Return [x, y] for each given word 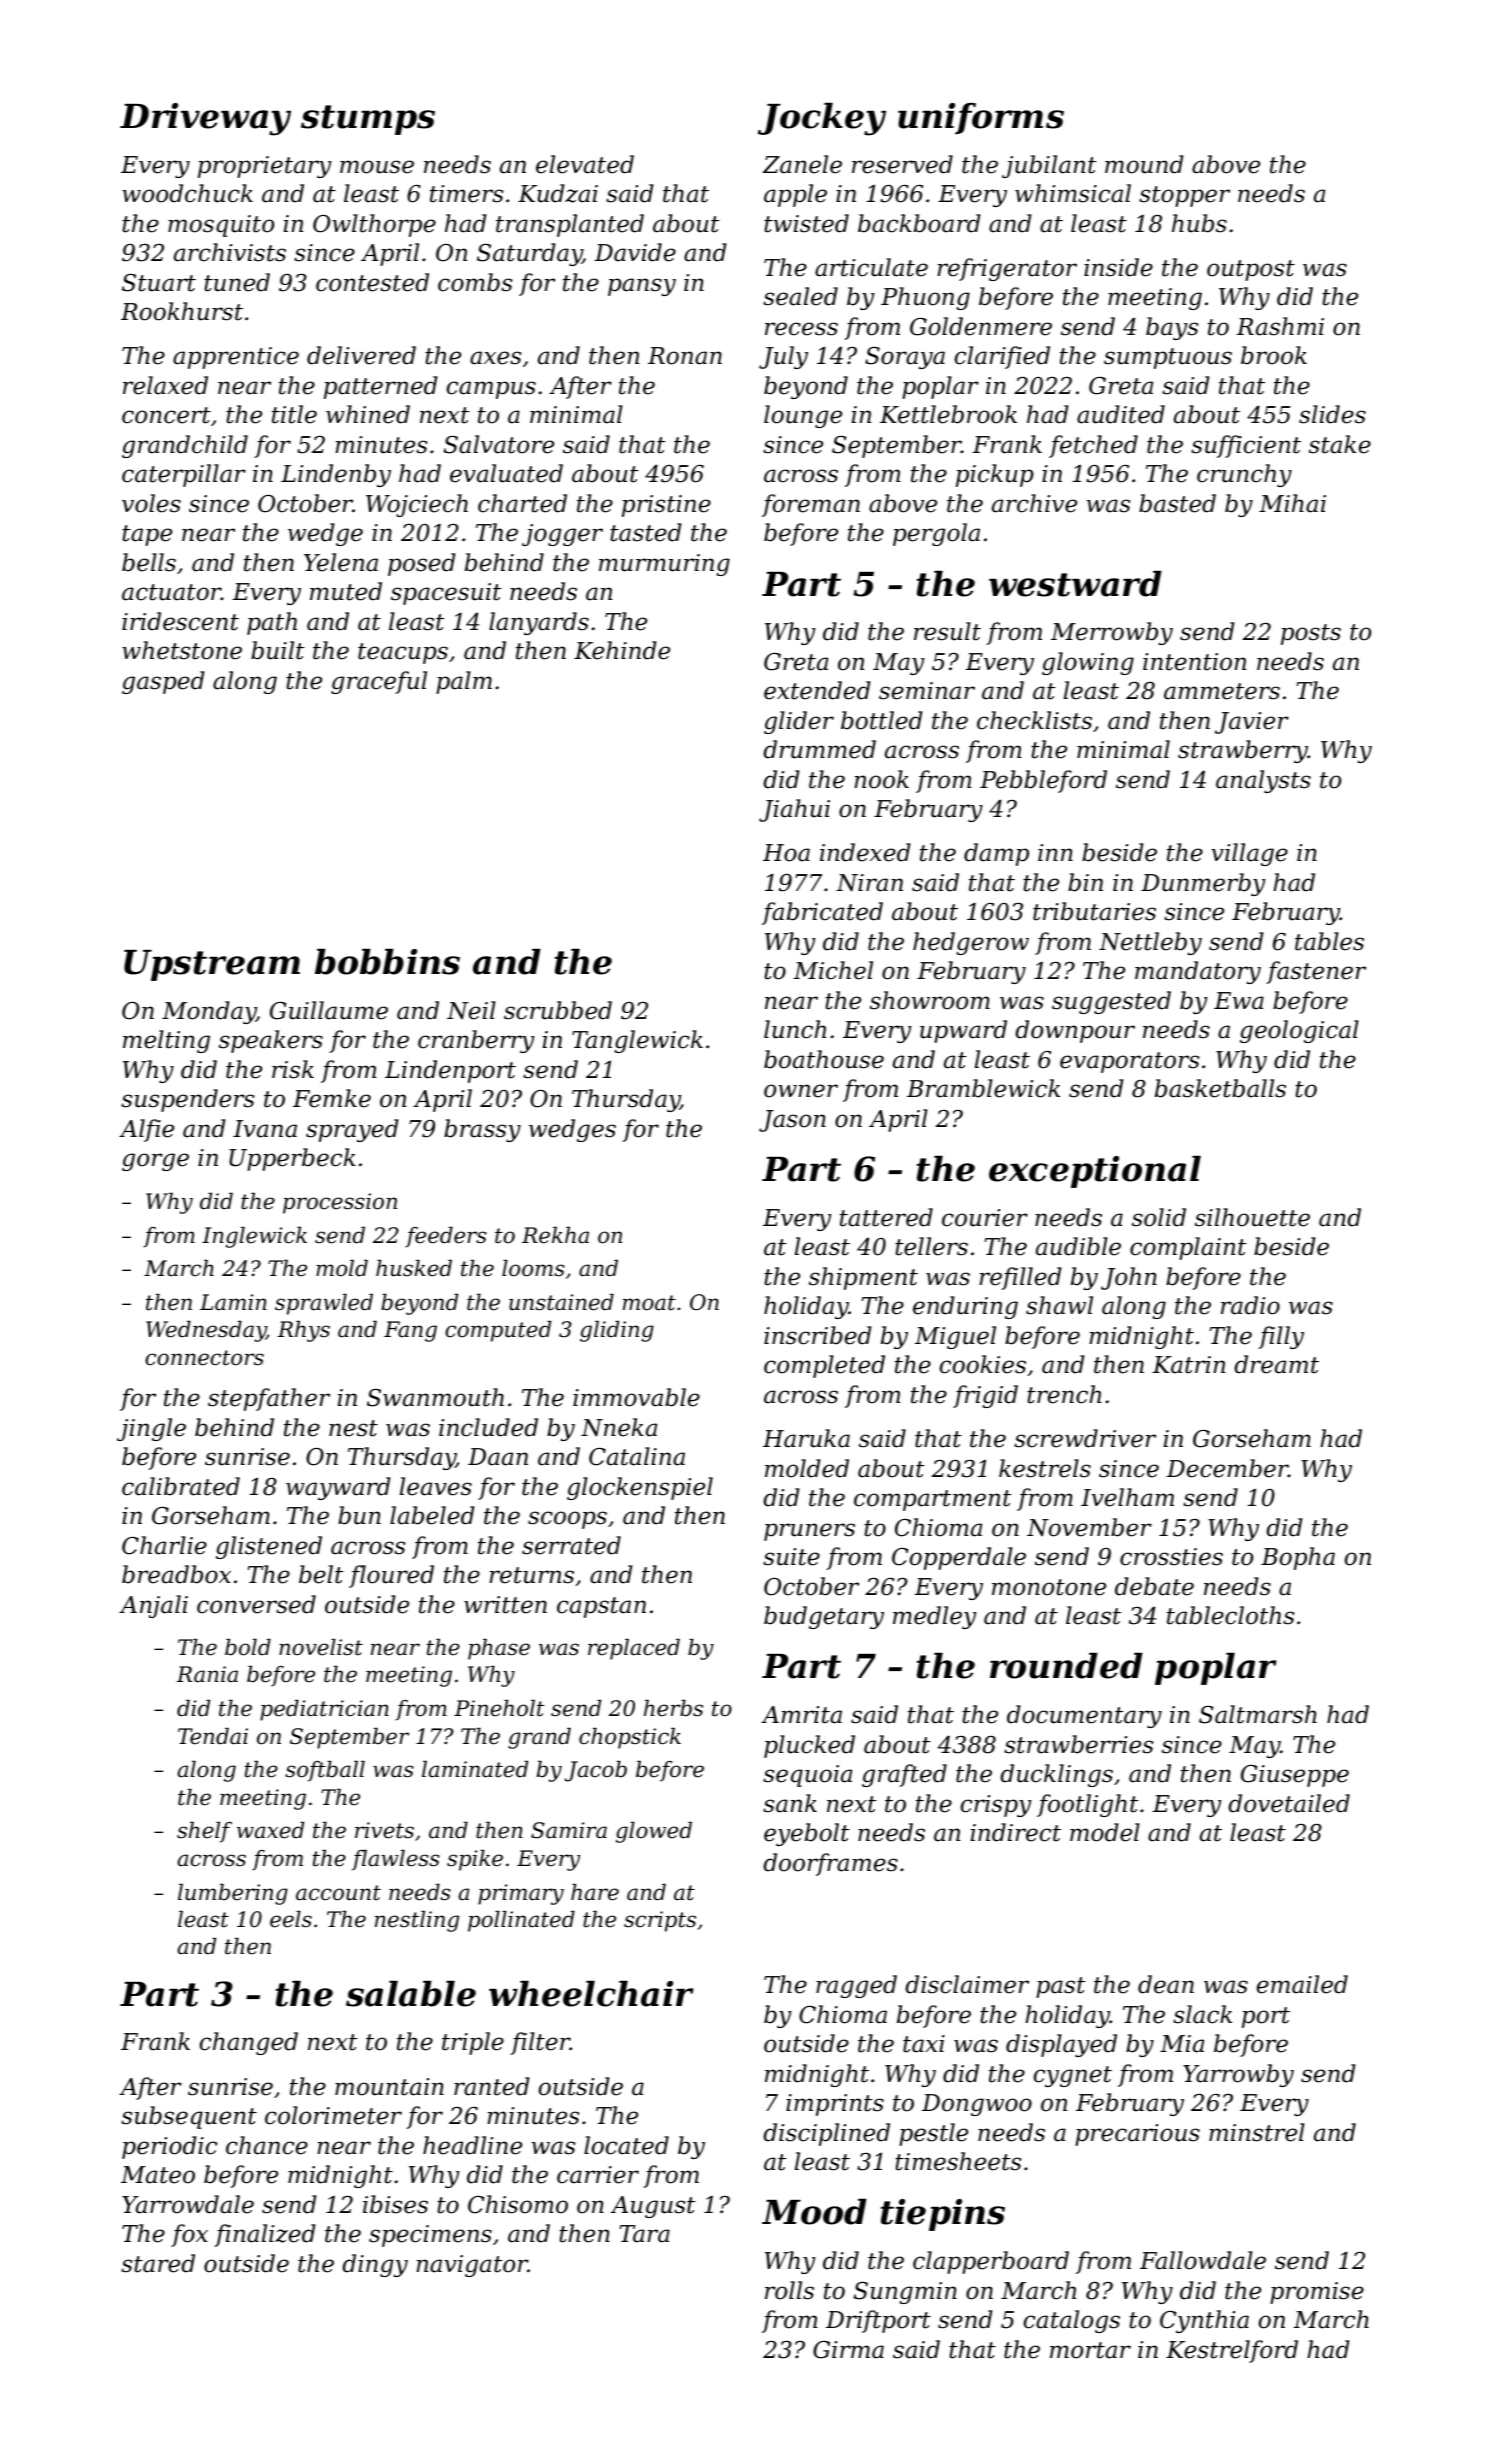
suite [791, 1557]
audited [1121, 414]
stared [158, 2263]
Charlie [164, 1545]
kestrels [1045, 1468]
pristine [666, 506]
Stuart [159, 283]
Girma [848, 2350]
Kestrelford [1232, 2351]
